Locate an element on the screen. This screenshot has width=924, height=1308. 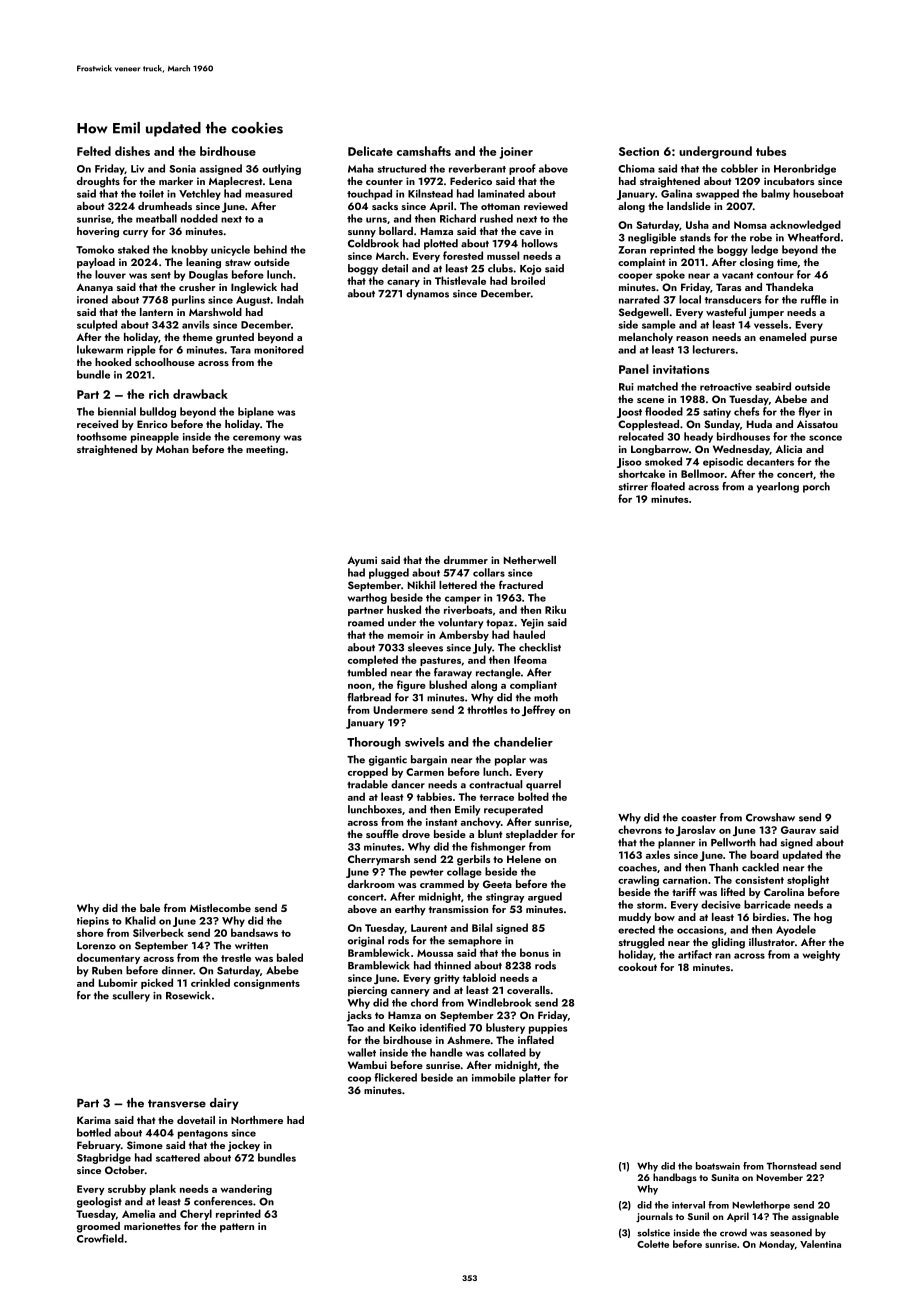
Karima is located at coordinates (94, 1120).
